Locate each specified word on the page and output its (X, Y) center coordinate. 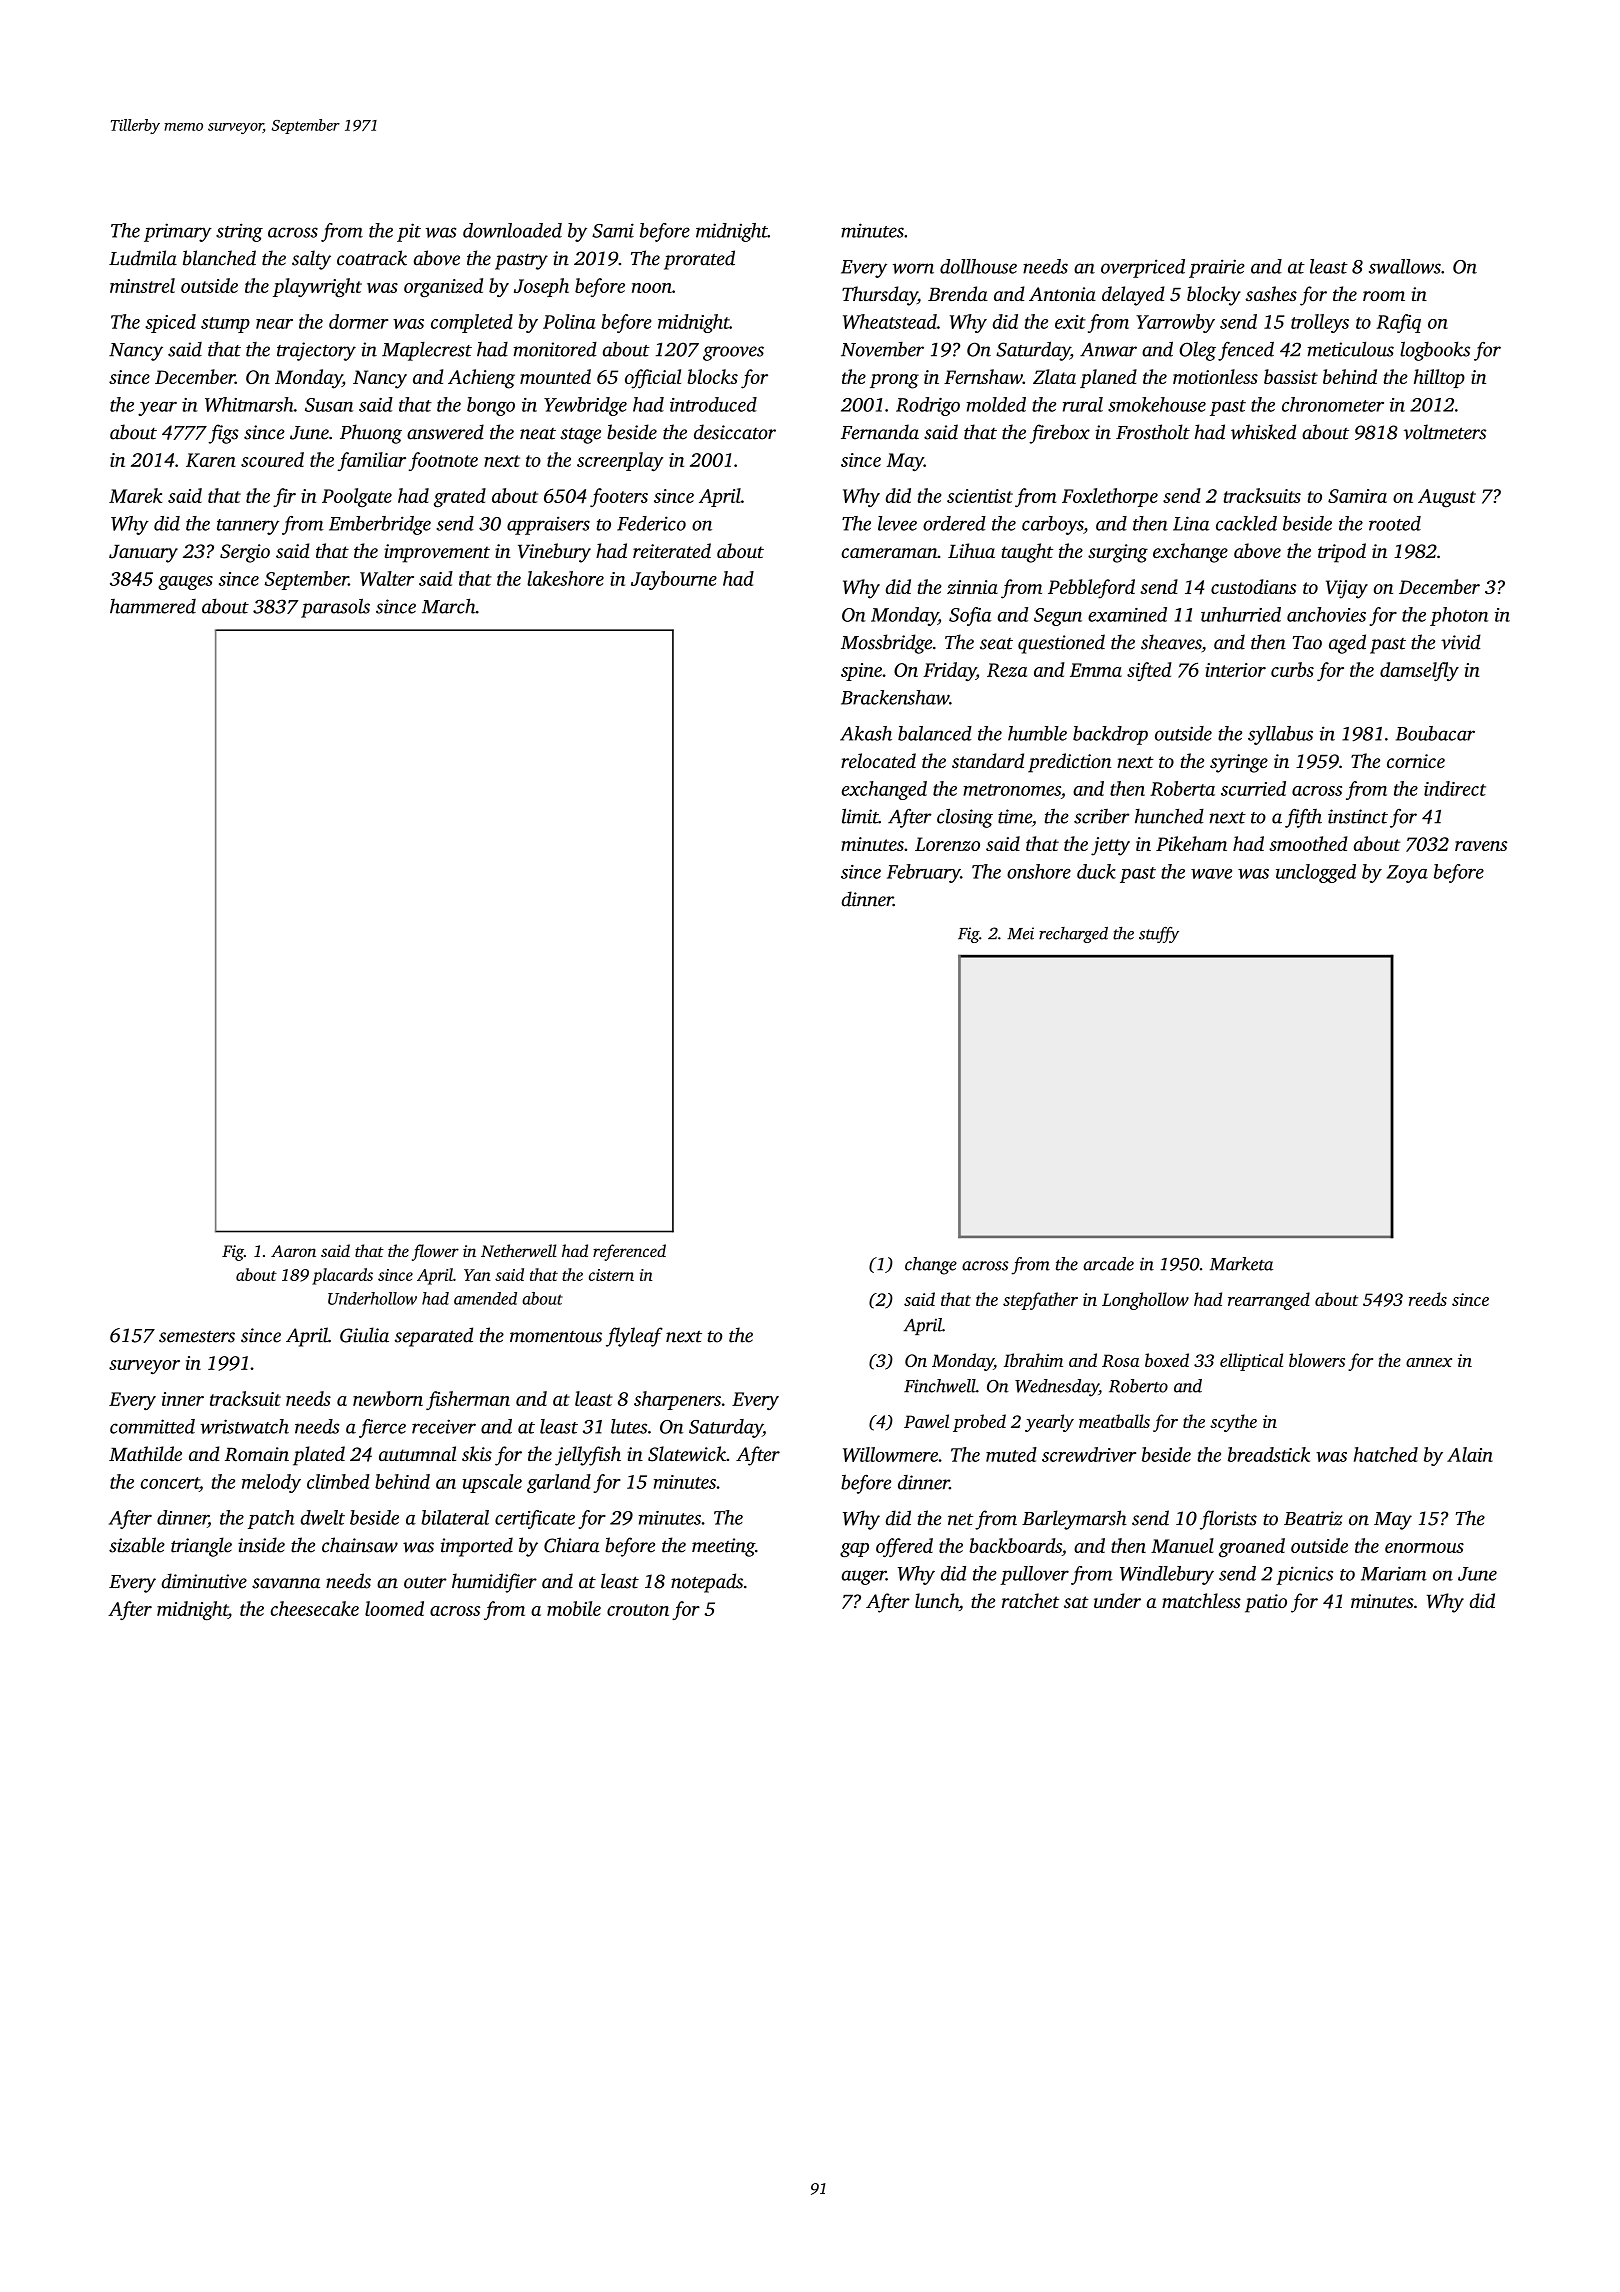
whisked (1263, 432)
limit (860, 816)
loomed (394, 1608)
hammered (153, 606)
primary (178, 232)
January (143, 554)
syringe (1239, 763)
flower (435, 1252)
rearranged (1269, 1301)
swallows (1405, 266)
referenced (629, 1252)
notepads (707, 1583)
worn (913, 268)
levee (897, 523)
